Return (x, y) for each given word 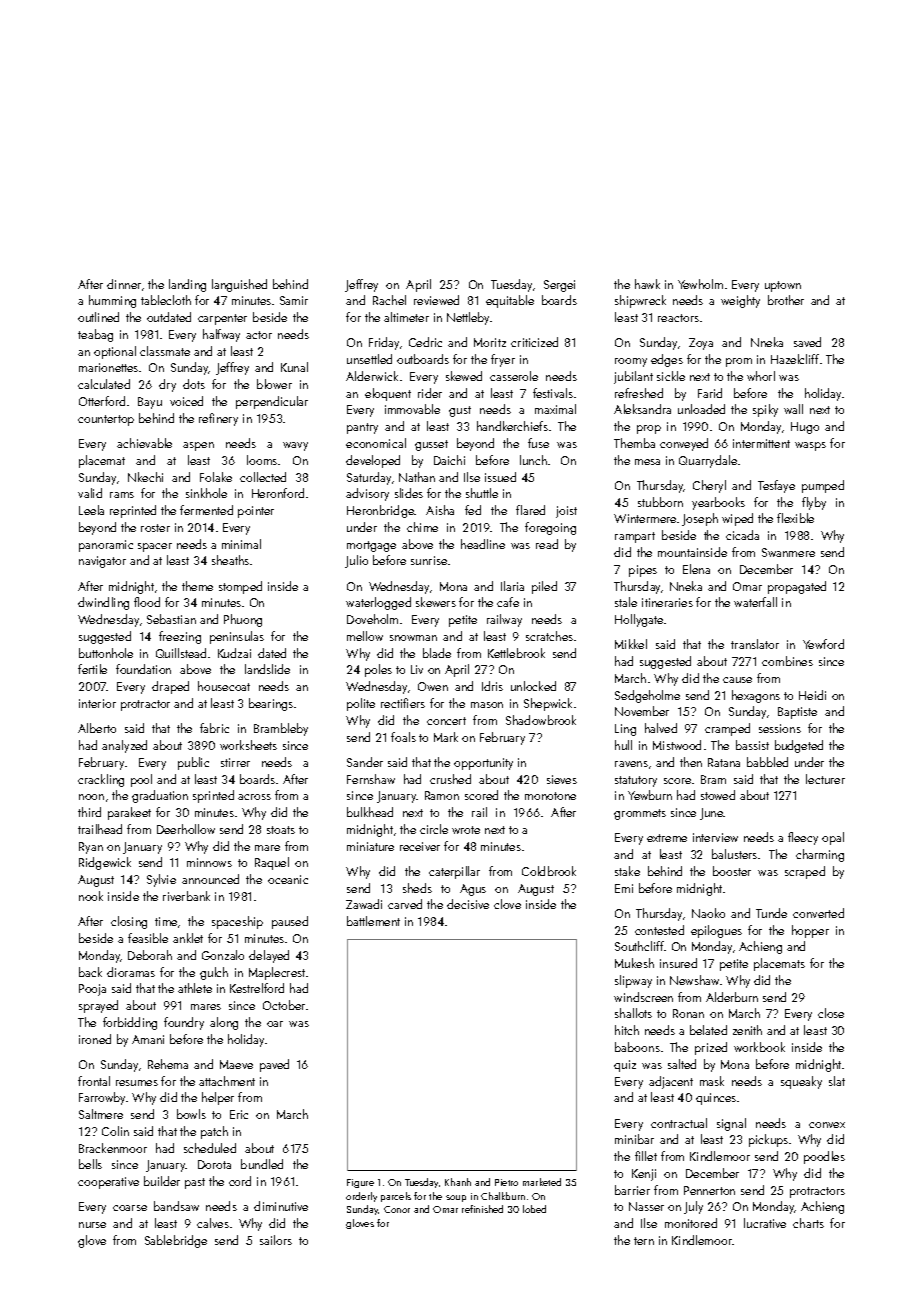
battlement (373, 921)
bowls (191, 1114)
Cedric (425, 342)
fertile (92, 669)
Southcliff (639, 946)
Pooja (92, 990)
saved (807, 342)
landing (187, 285)
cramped (727, 729)
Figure (360, 1183)
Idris (492, 686)
